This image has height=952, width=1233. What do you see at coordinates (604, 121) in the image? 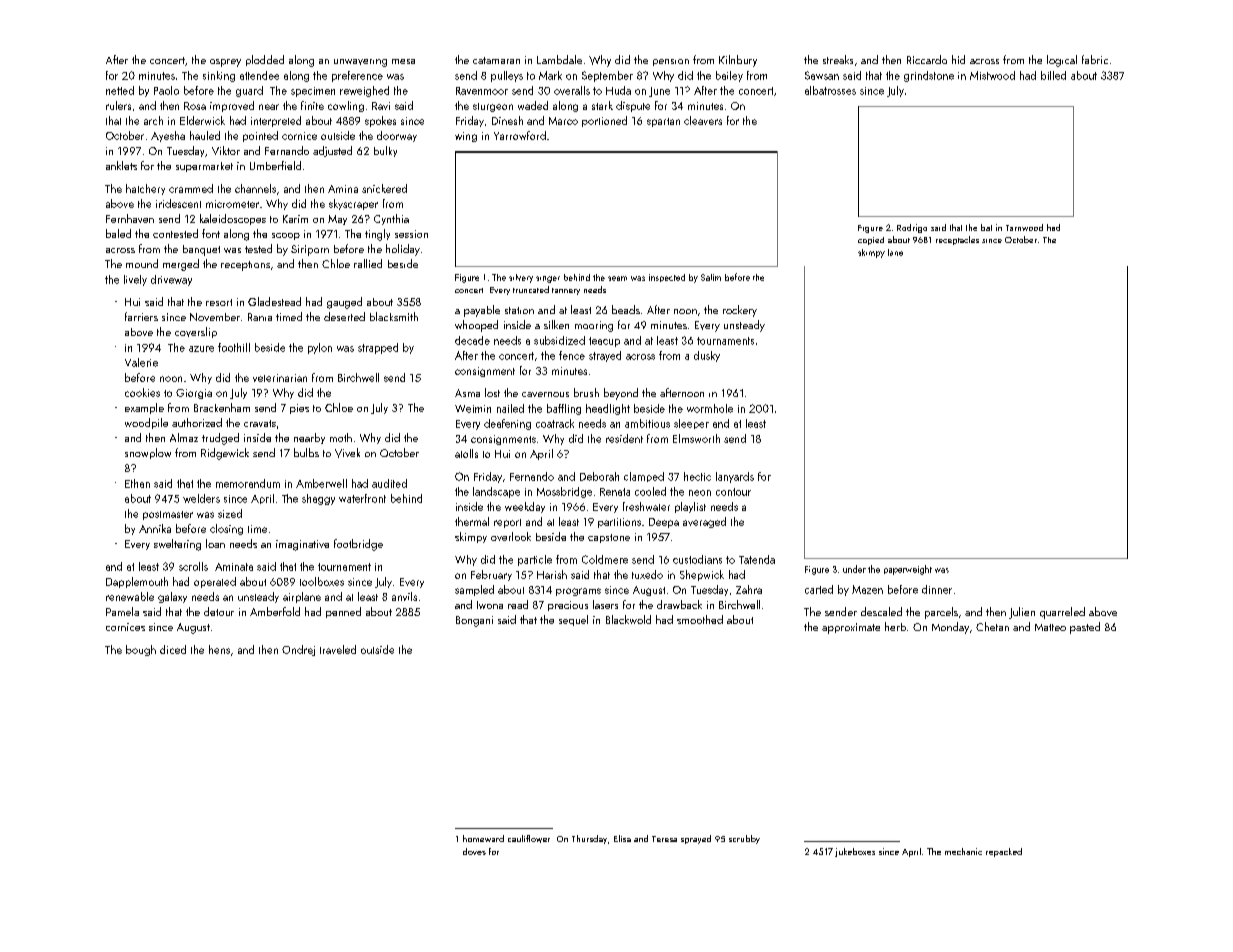
I see `portioned` at bounding box center [604, 121].
